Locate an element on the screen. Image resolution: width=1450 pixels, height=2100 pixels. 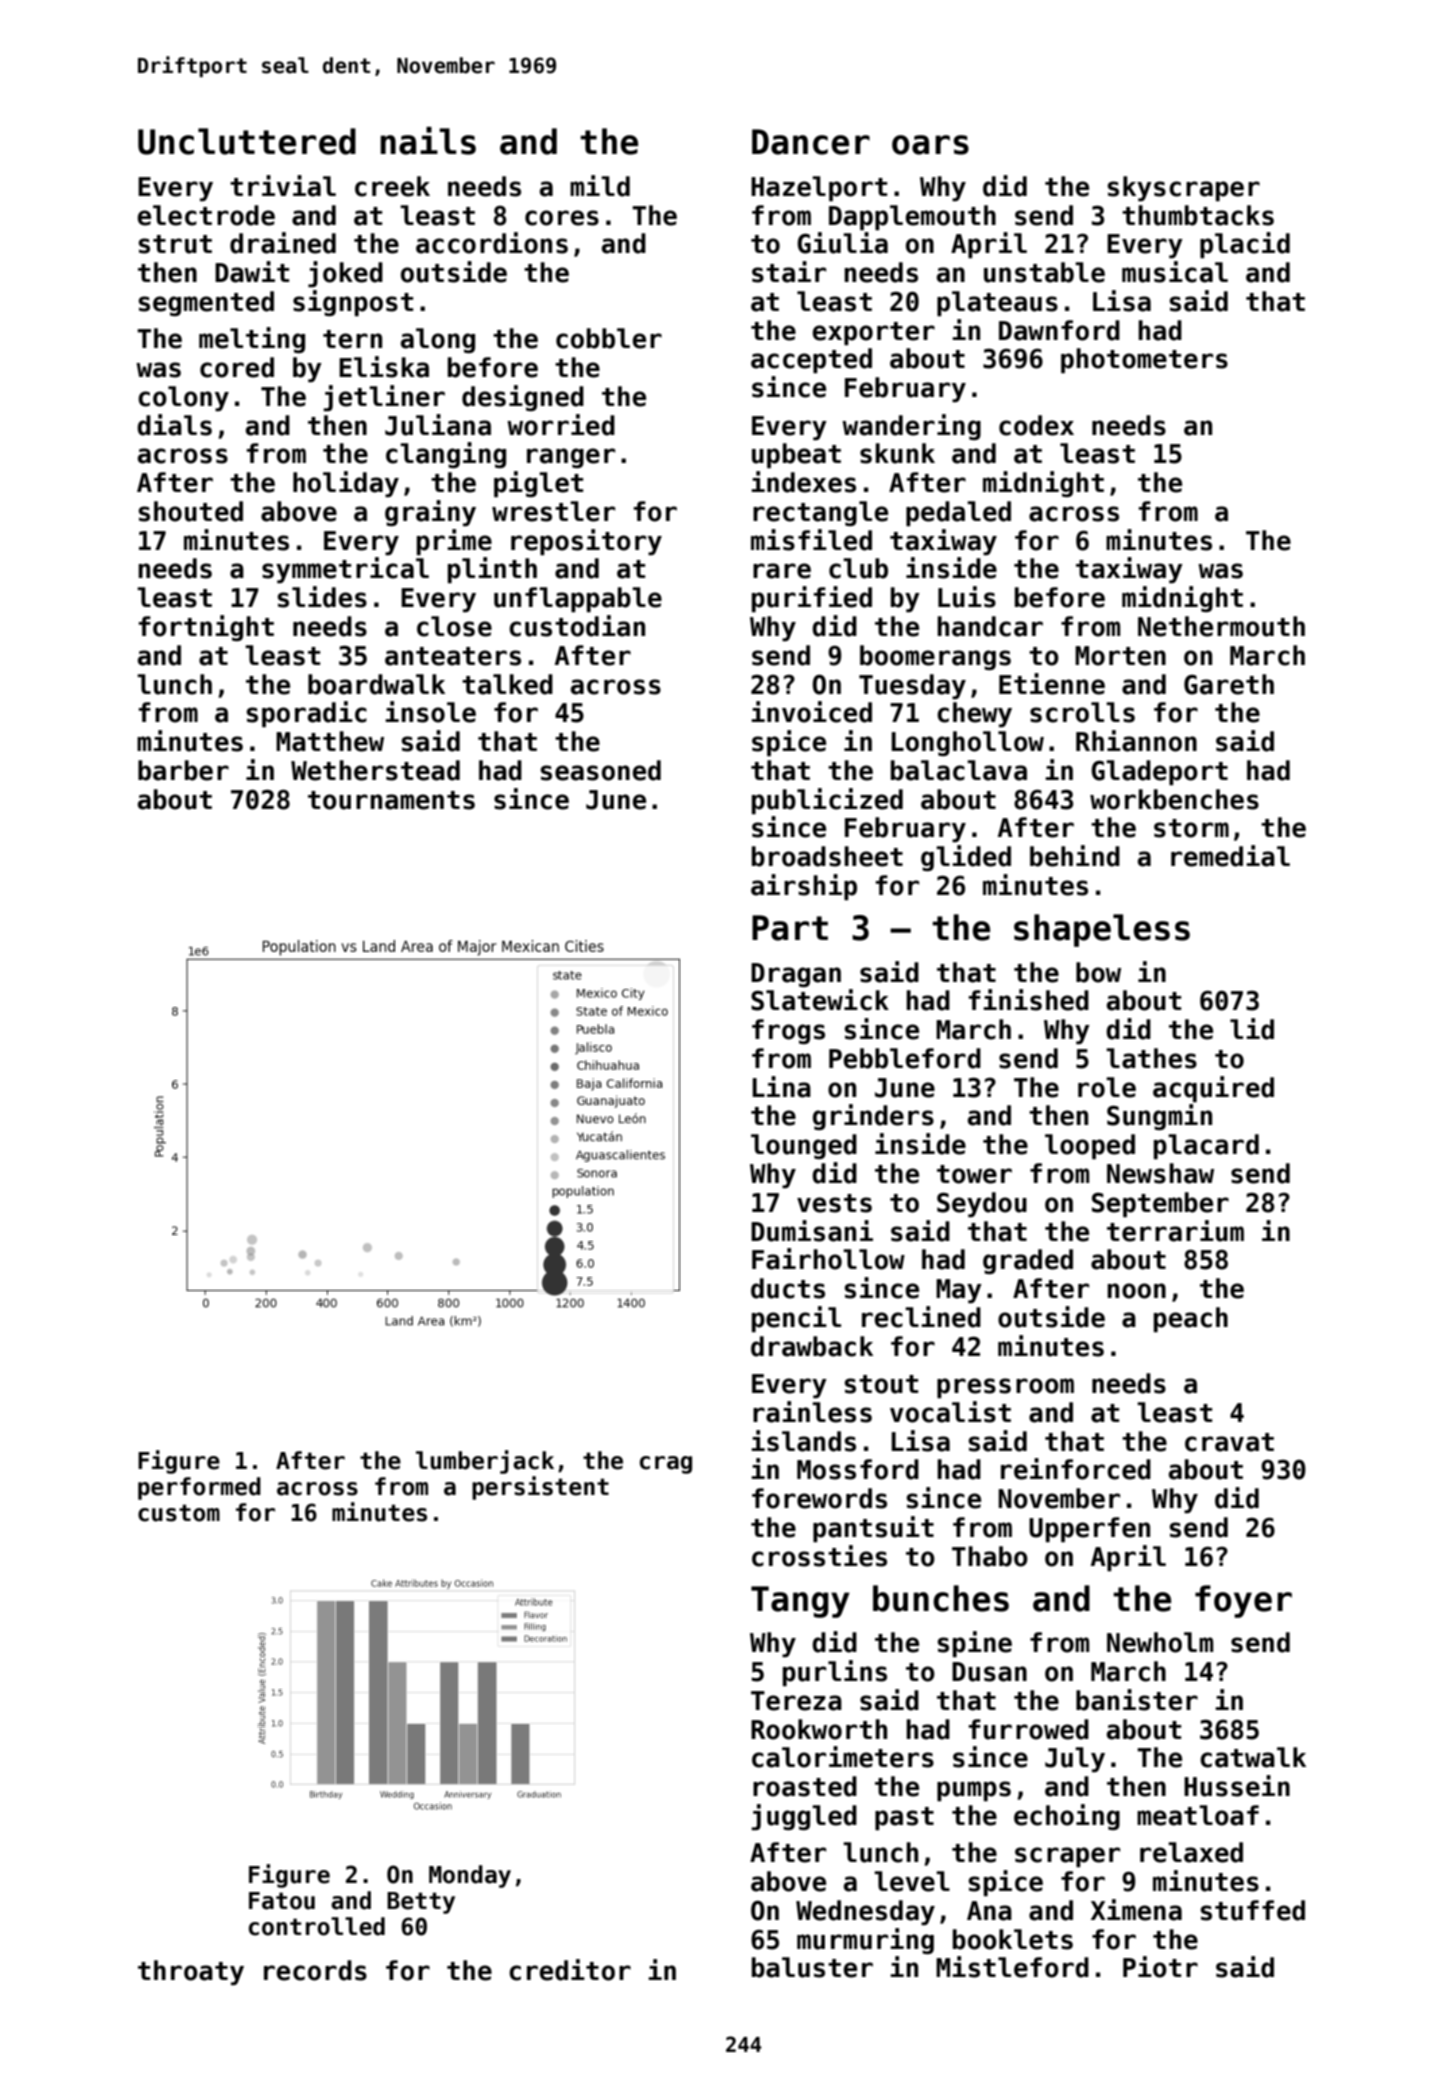
Wetherstead is located at coordinates (375, 770).
